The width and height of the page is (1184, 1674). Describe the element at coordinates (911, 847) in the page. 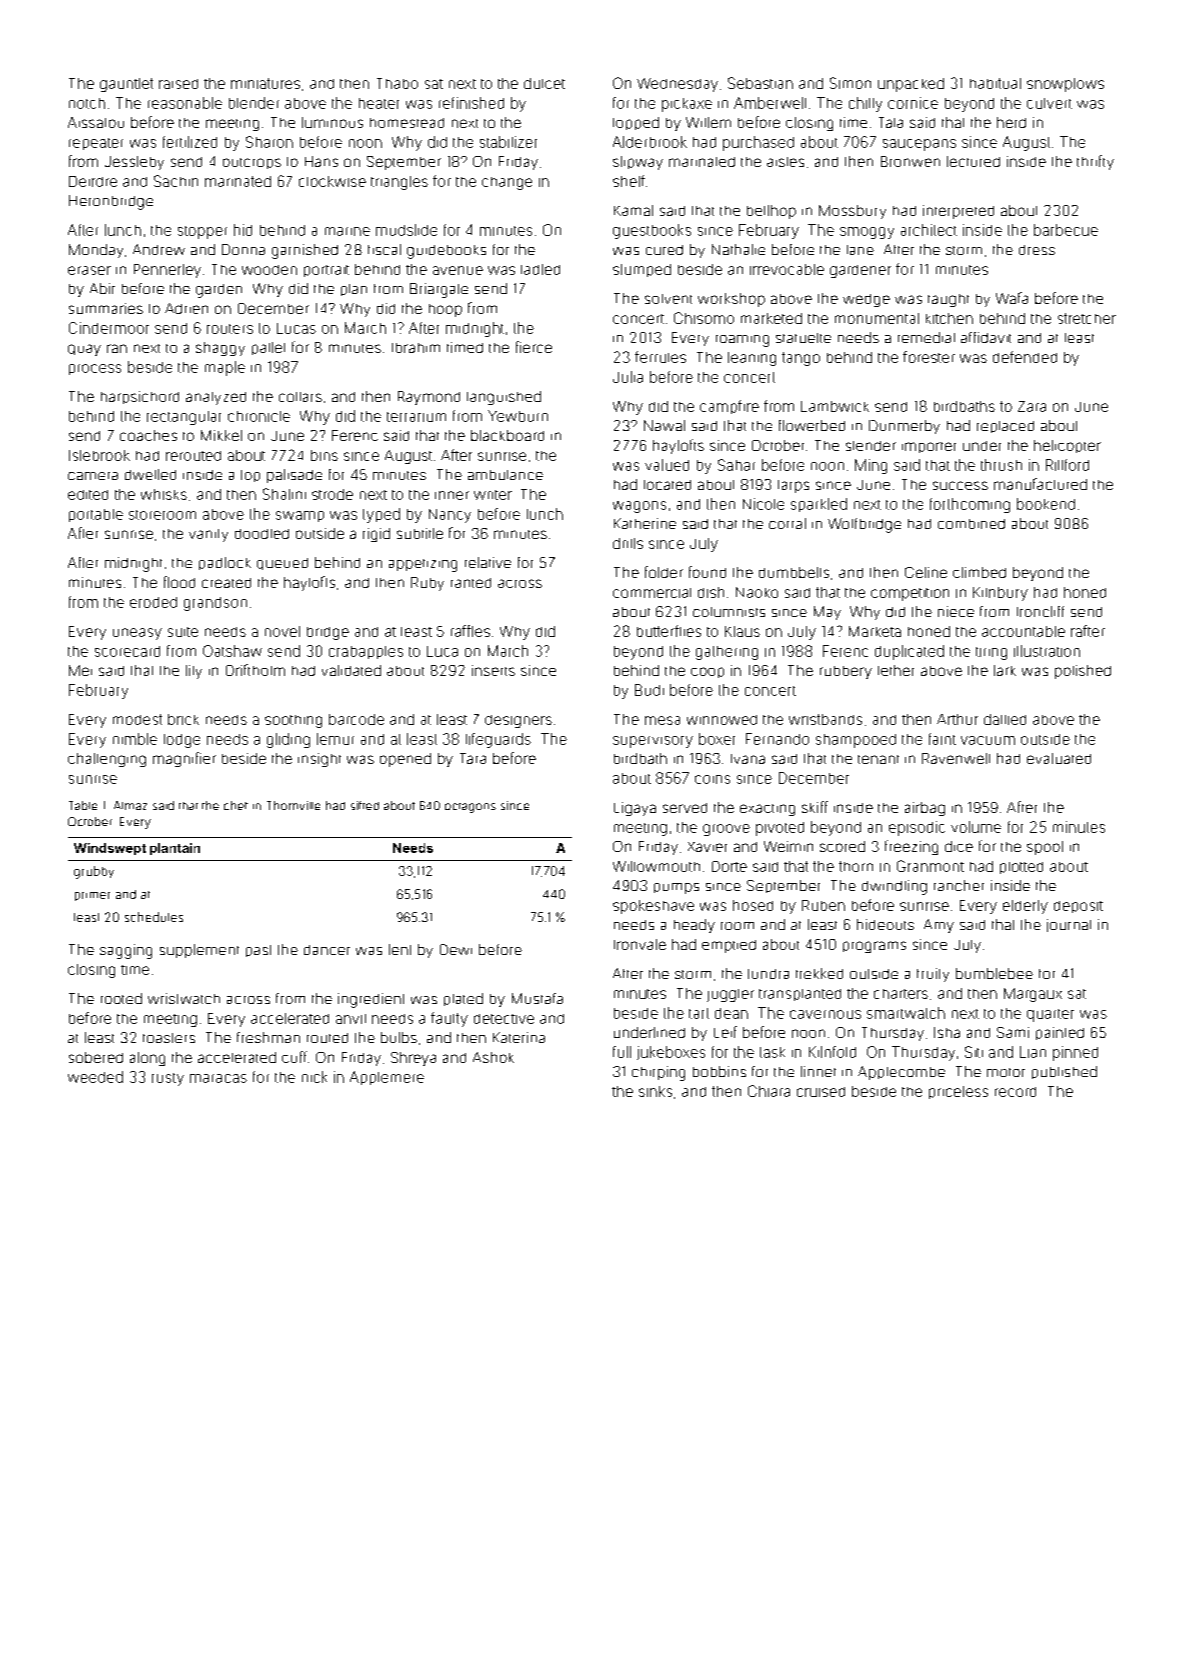

I see `freezing` at that location.
